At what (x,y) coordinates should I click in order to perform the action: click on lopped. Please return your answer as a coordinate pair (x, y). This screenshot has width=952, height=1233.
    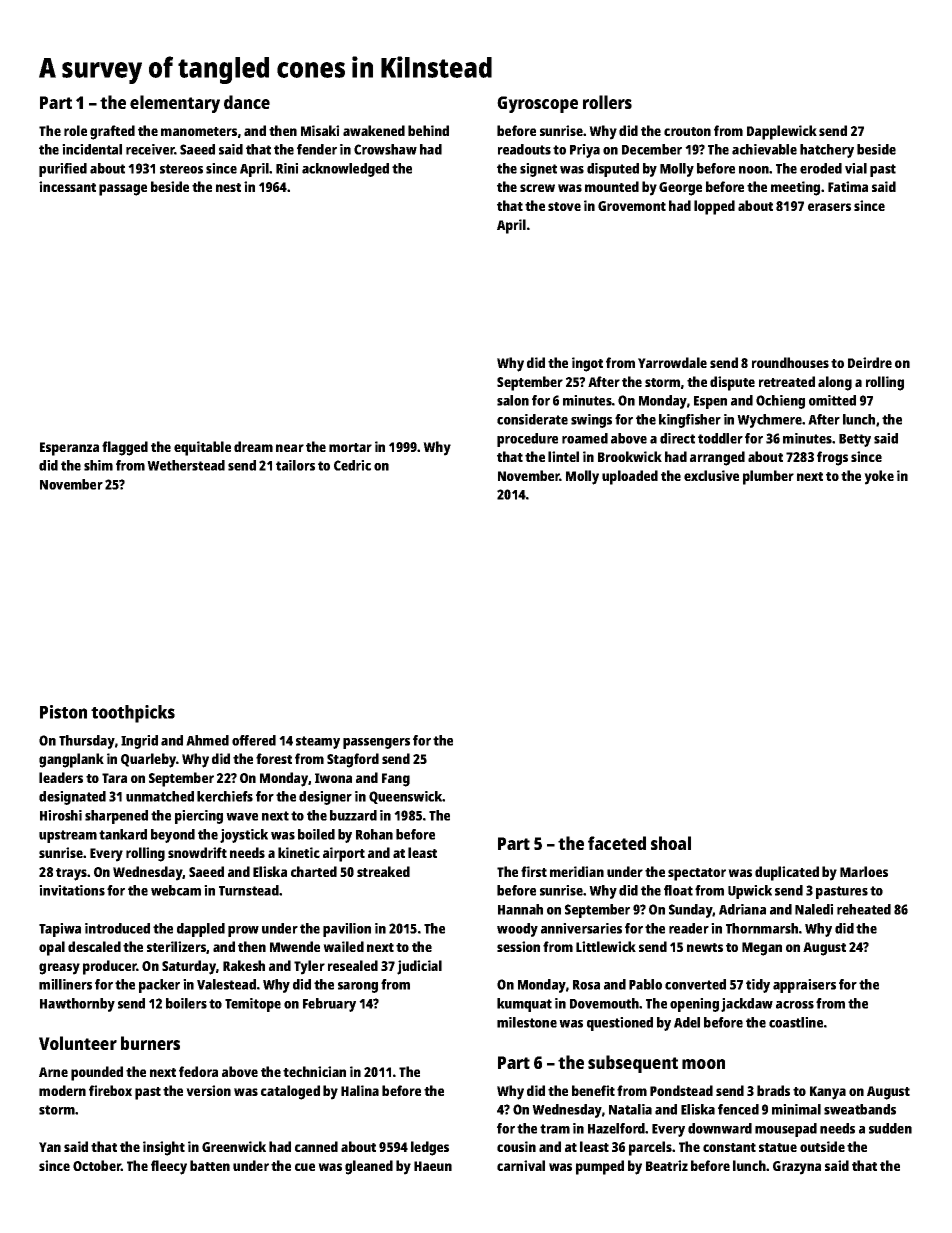
    Looking at the image, I should click on (714, 207).
